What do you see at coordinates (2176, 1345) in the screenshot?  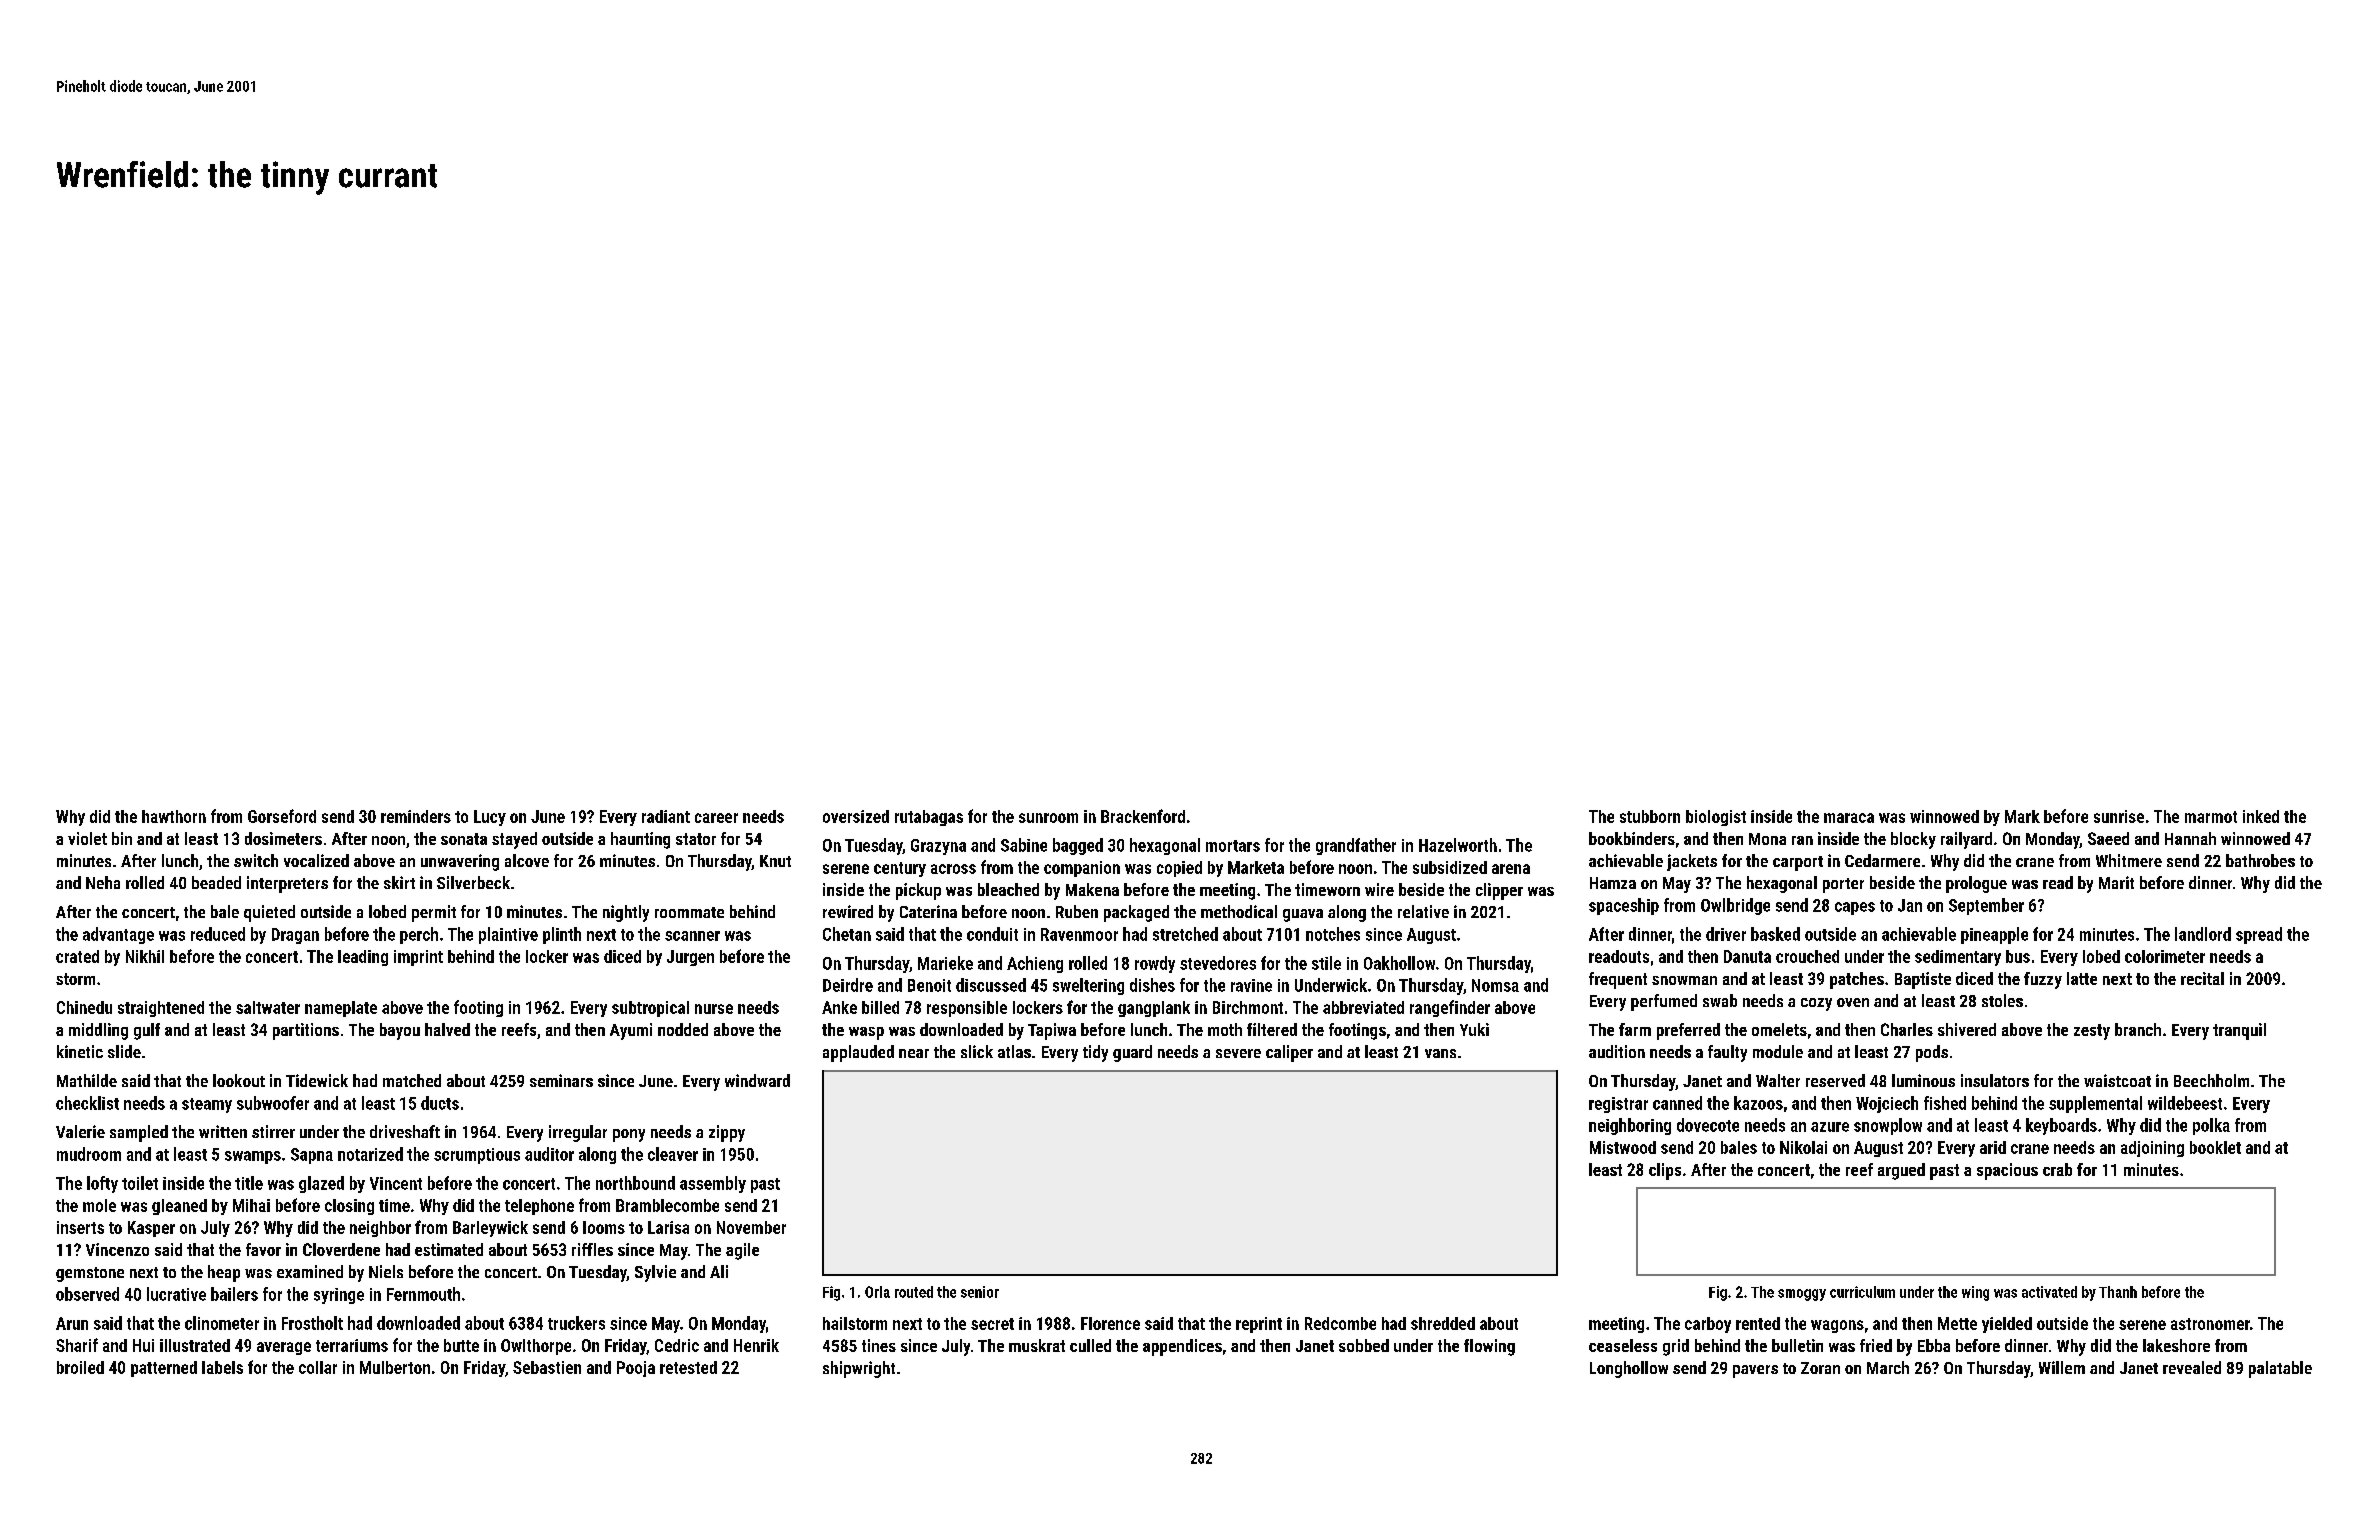 I see `lakeshore` at bounding box center [2176, 1345].
